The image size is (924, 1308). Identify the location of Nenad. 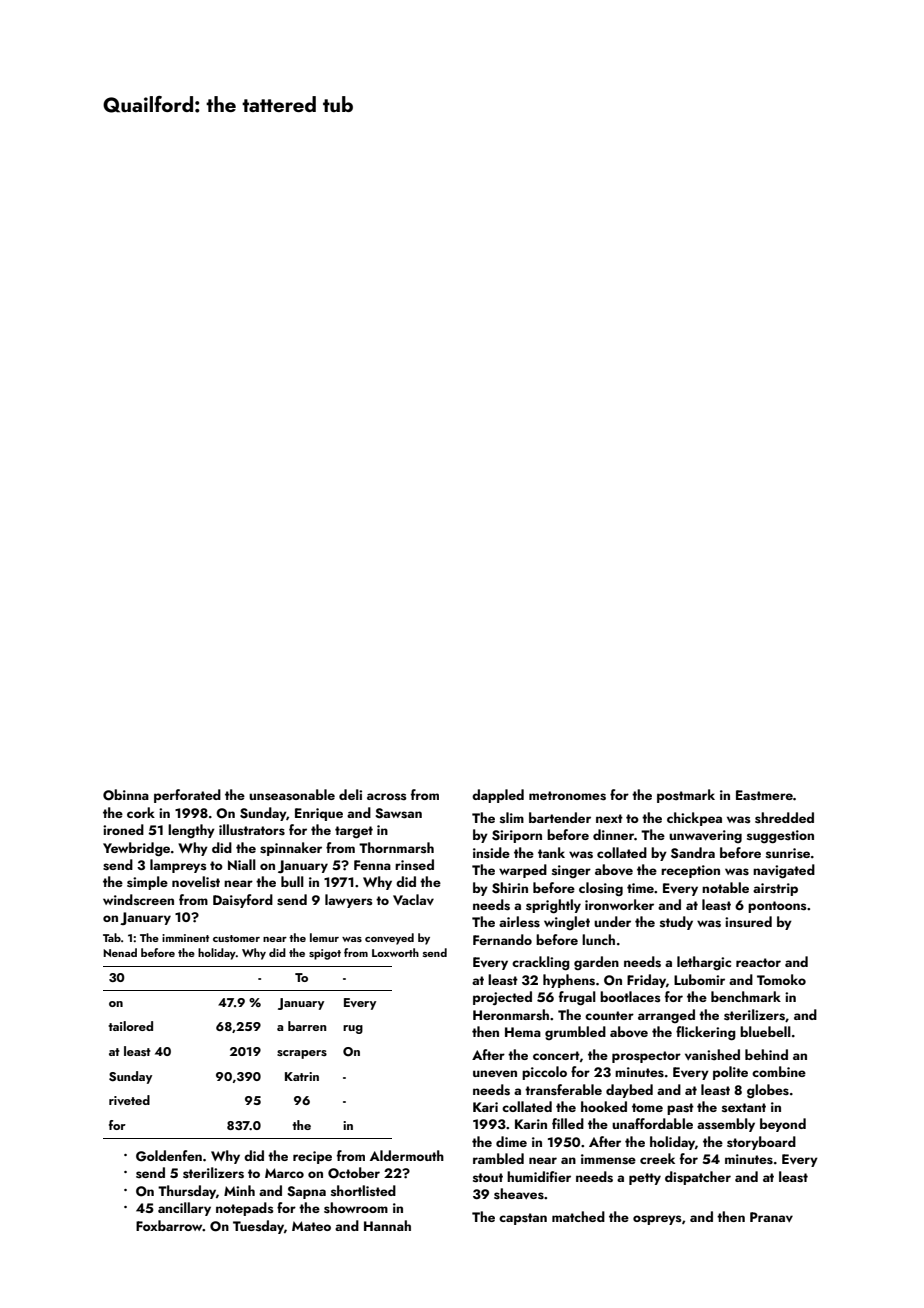
(120, 952).
